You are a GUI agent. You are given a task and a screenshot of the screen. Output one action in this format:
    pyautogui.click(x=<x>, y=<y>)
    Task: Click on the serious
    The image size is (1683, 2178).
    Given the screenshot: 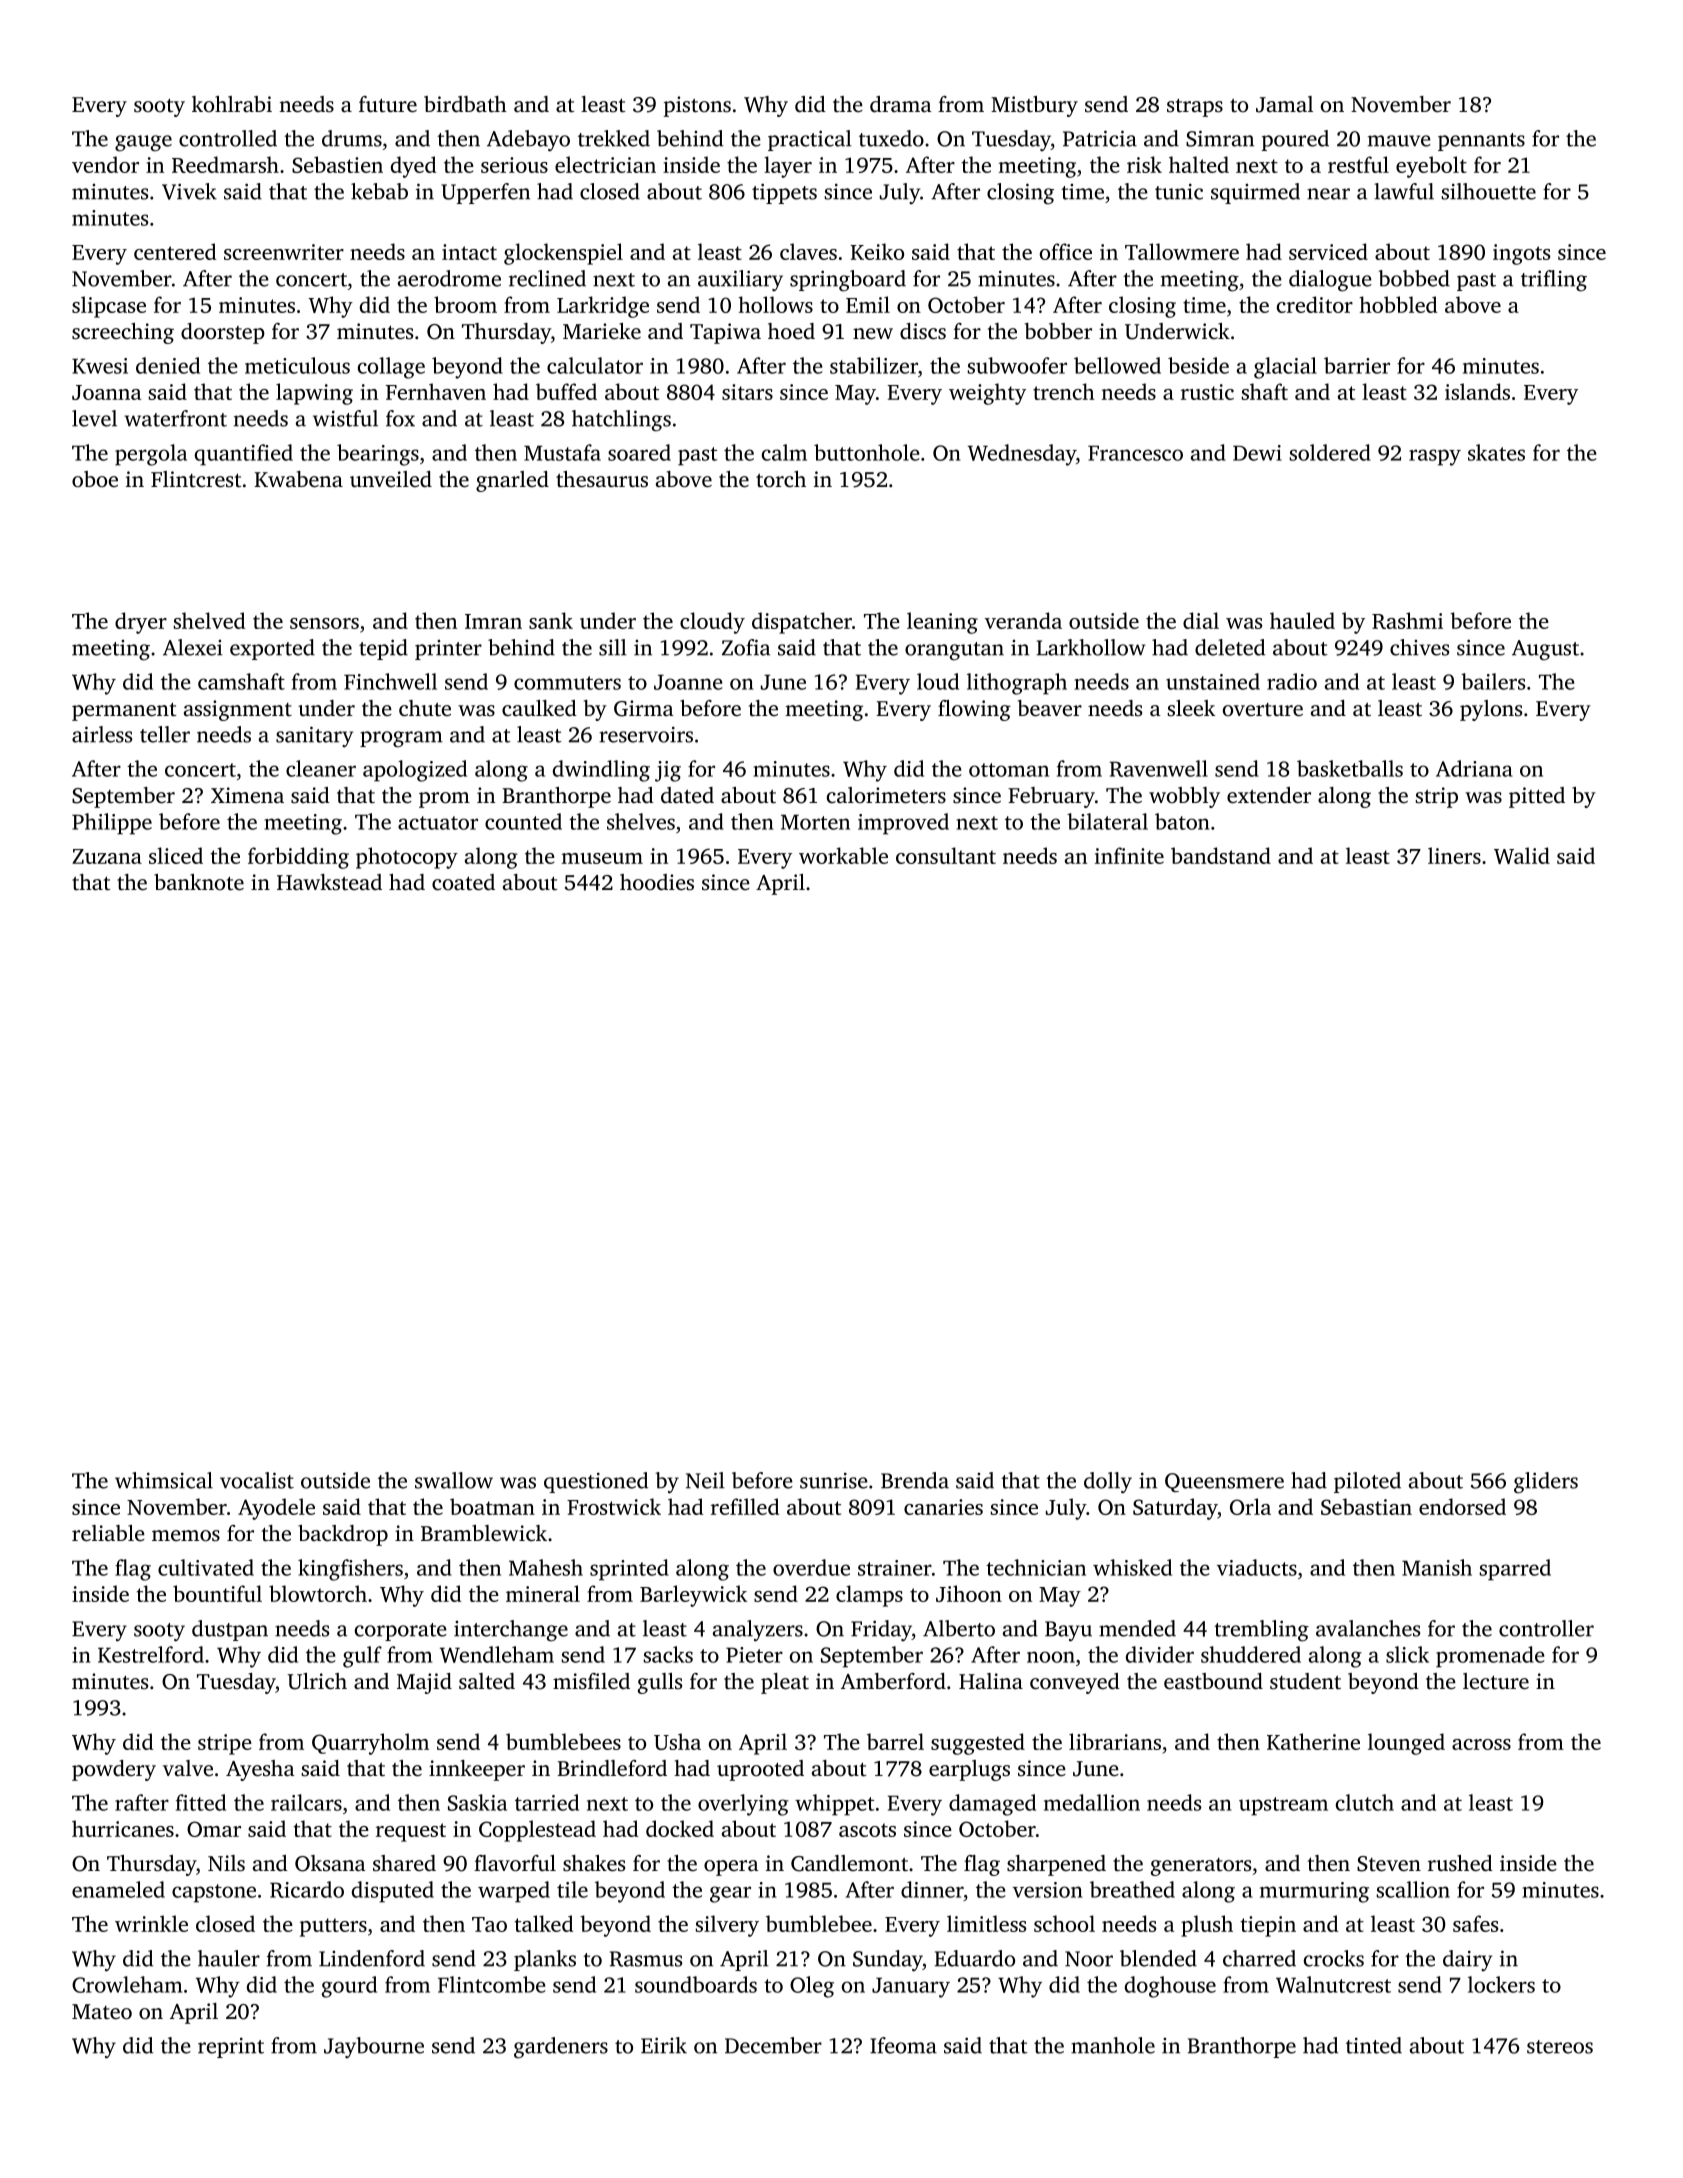 What is the action you would take?
    pyautogui.click(x=514, y=165)
